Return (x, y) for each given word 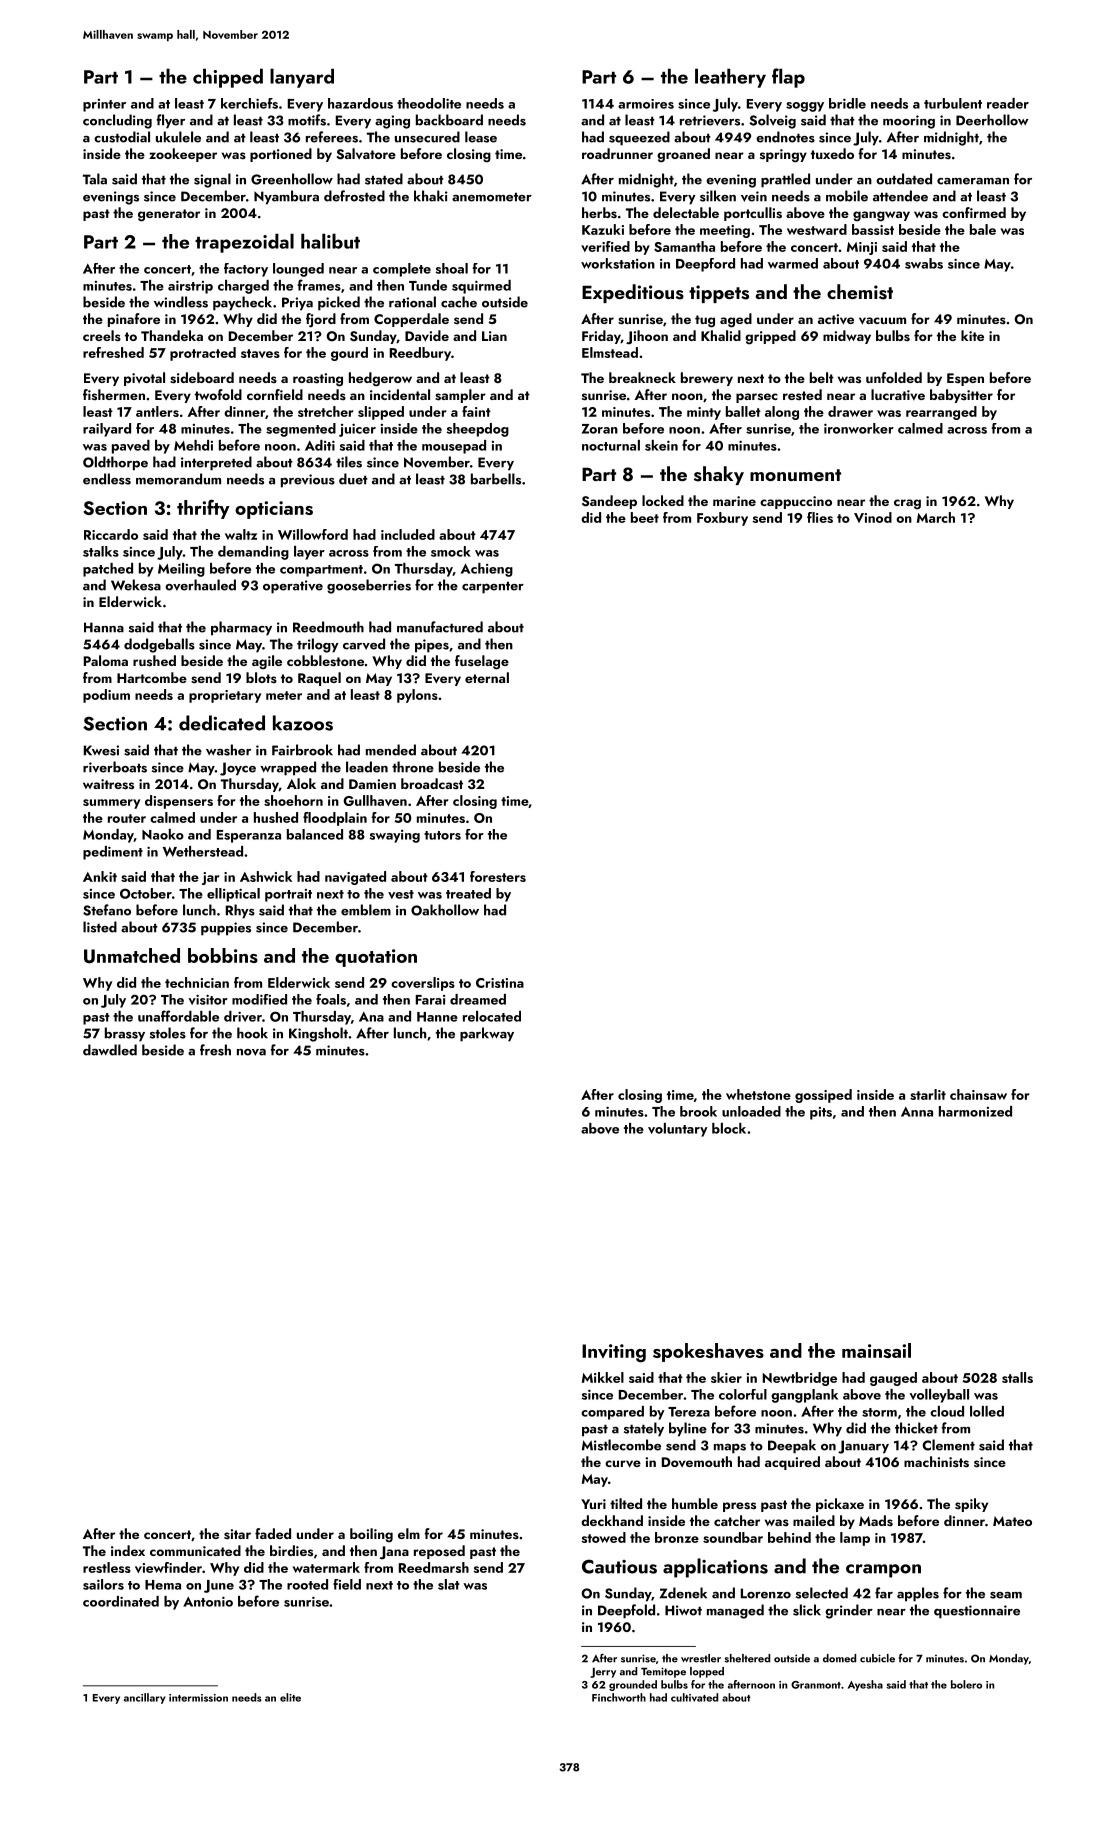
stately (644, 1429)
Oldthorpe (115, 463)
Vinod (873, 517)
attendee (900, 196)
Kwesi (101, 750)
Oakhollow (445, 910)
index (128, 1550)
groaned (683, 155)
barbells (496, 479)
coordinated (121, 1601)
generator (169, 215)
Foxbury (722, 519)
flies (820, 517)
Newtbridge (800, 1379)
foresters (498, 876)
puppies (226, 929)
